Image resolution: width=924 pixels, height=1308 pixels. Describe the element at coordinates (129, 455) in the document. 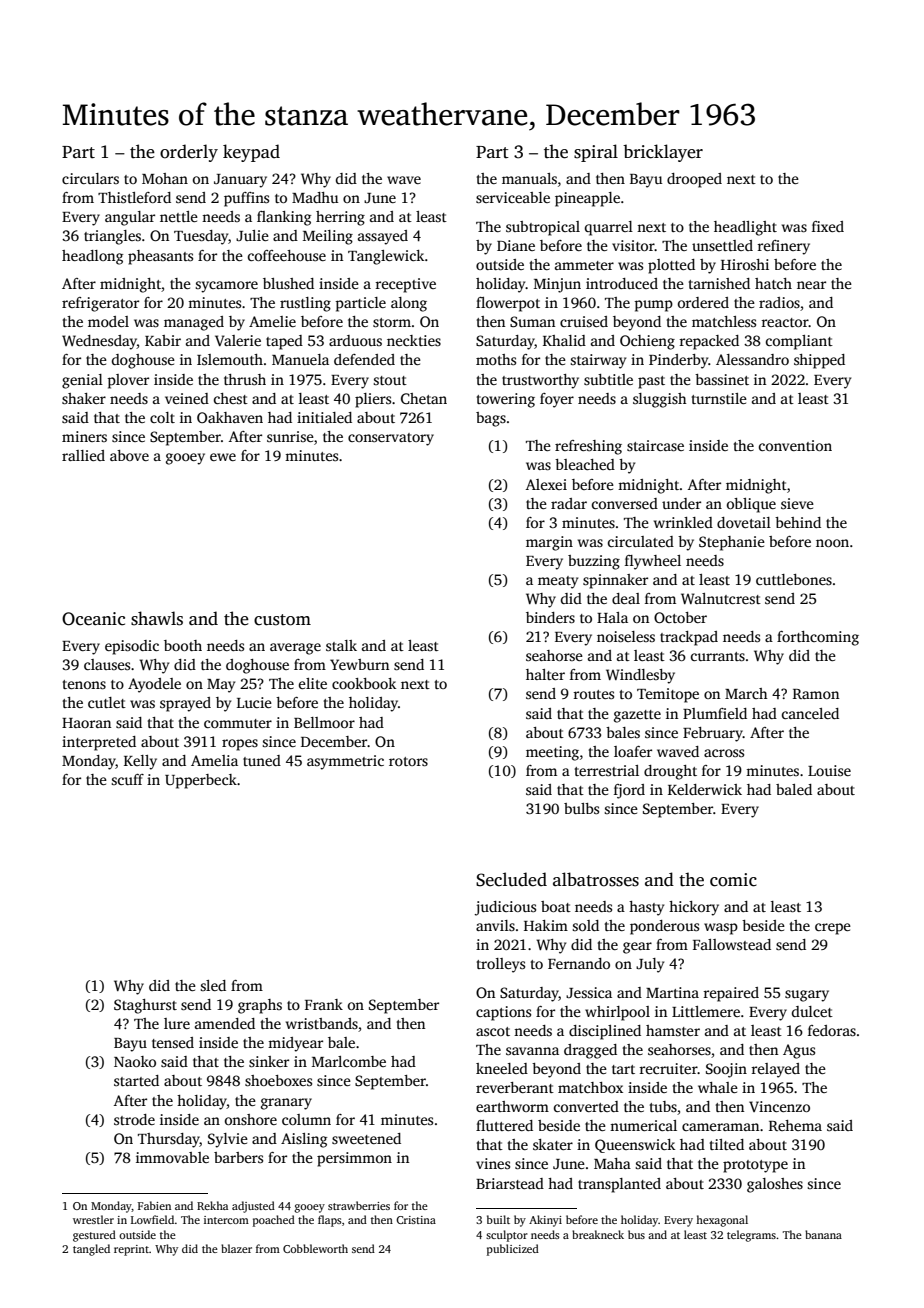

I see `above` at that location.
